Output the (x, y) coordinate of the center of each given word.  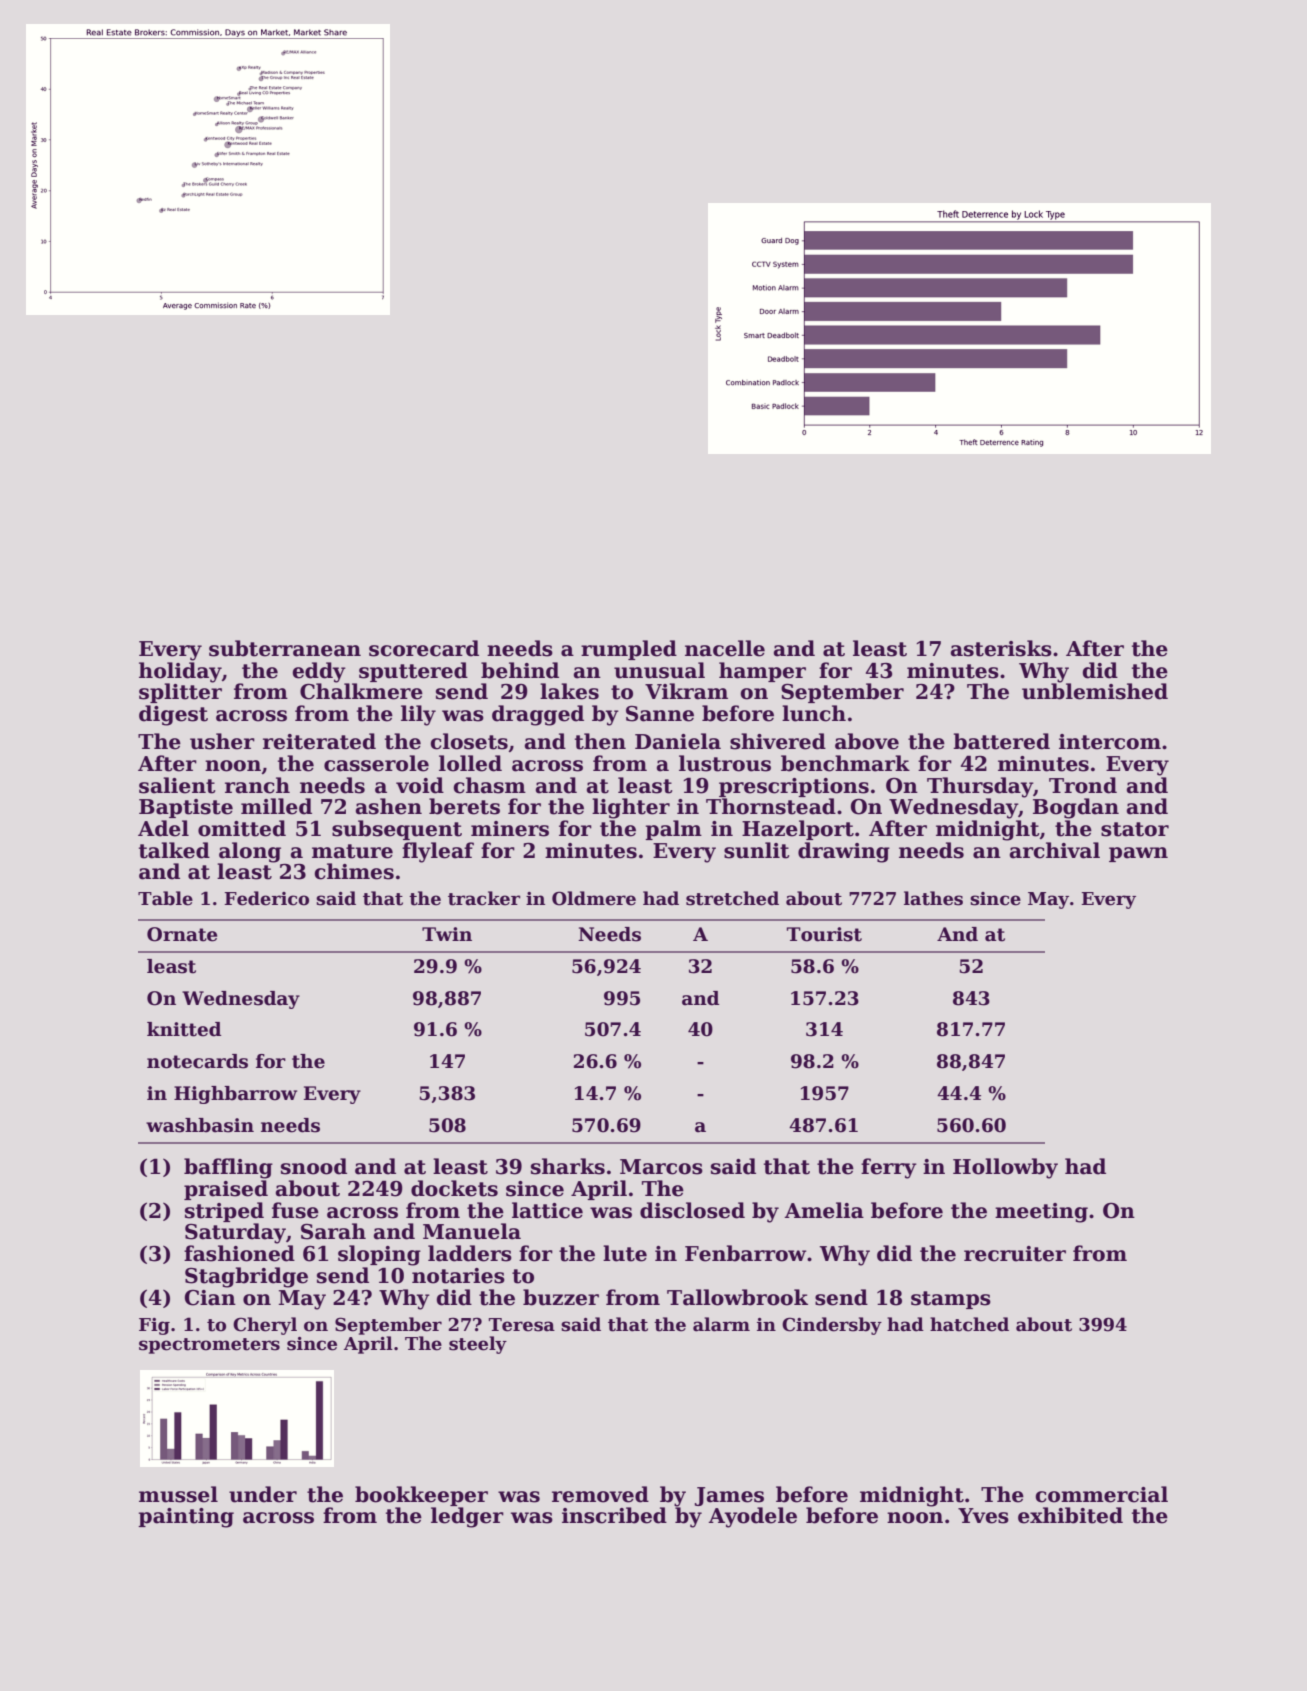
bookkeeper (421, 1496)
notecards (197, 1061)
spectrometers (209, 1346)
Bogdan (1076, 808)
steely (478, 1345)
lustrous (725, 763)
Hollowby (1005, 1168)
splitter (180, 693)
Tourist (824, 934)
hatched (969, 1324)
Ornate (182, 934)
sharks (568, 1166)
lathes (933, 898)
